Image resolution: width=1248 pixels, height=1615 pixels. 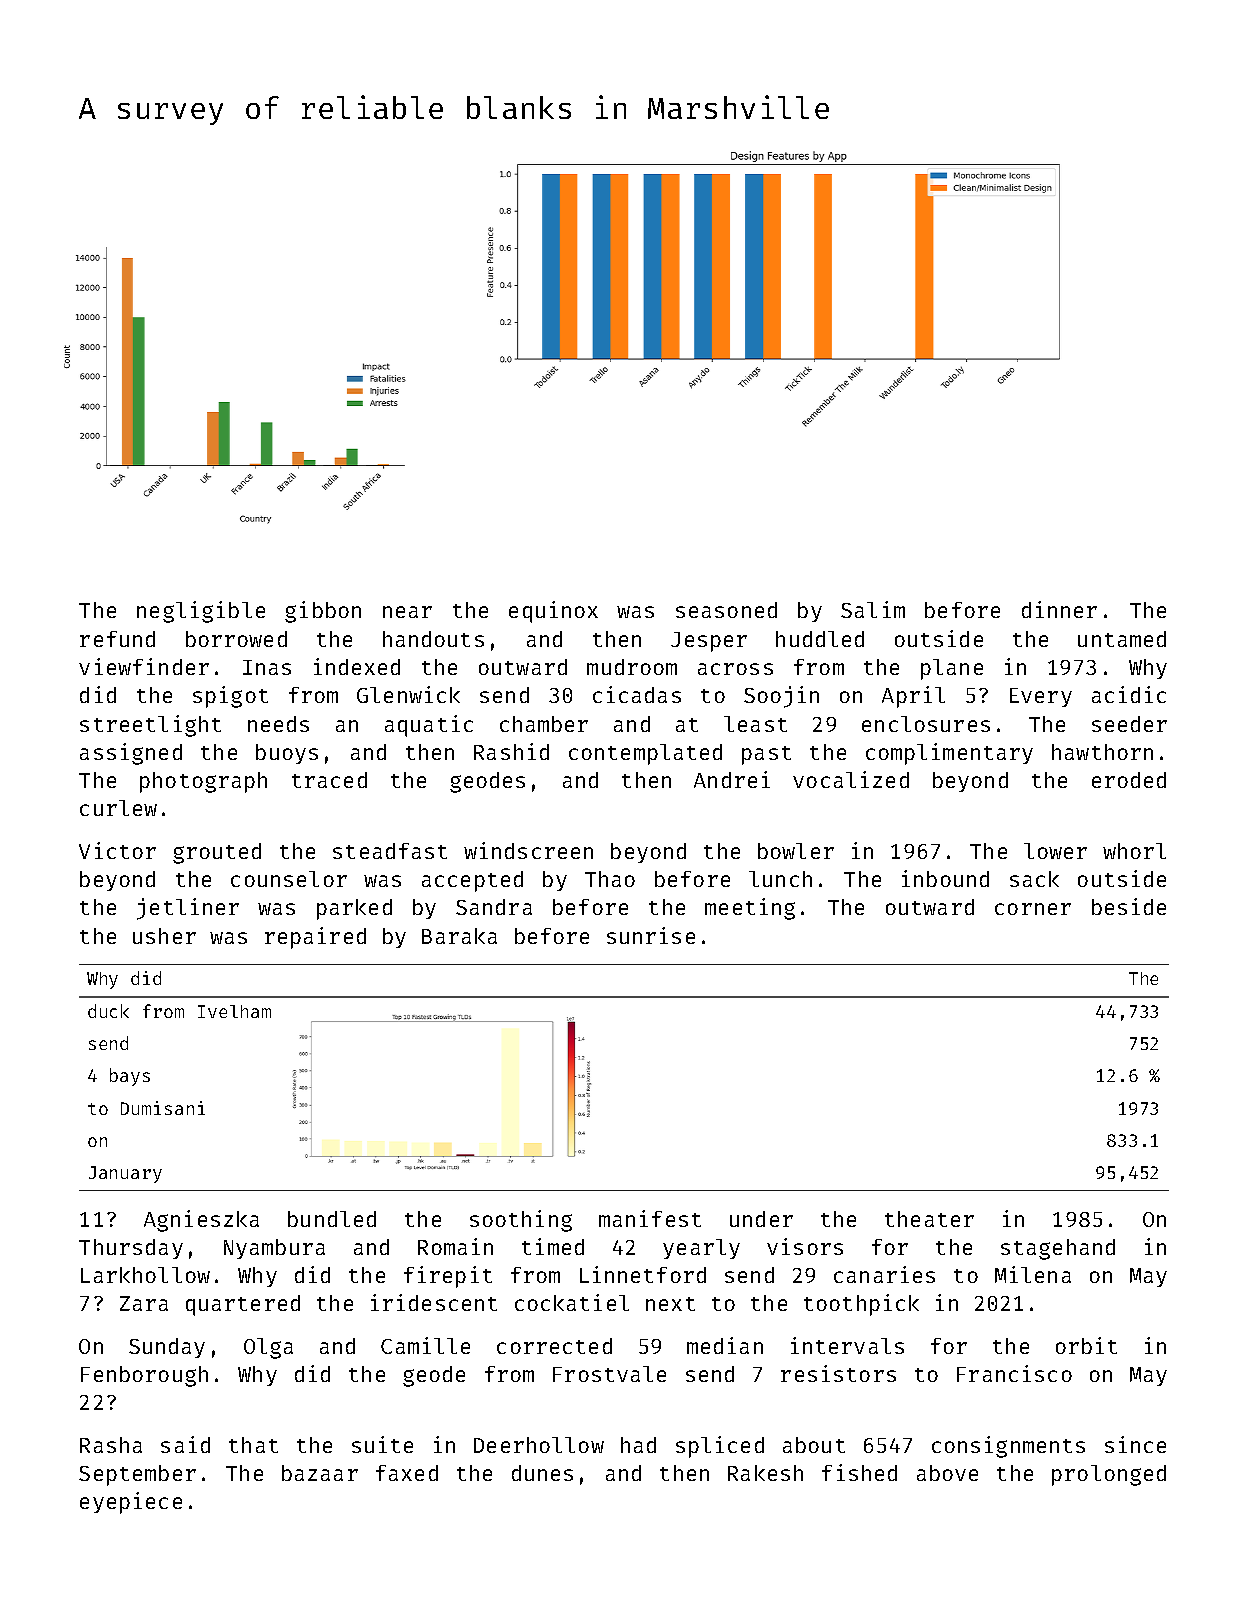 What do you see at coordinates (884, 1274) in the document?
I see `canaries` at bounding box center [884, 1274].
